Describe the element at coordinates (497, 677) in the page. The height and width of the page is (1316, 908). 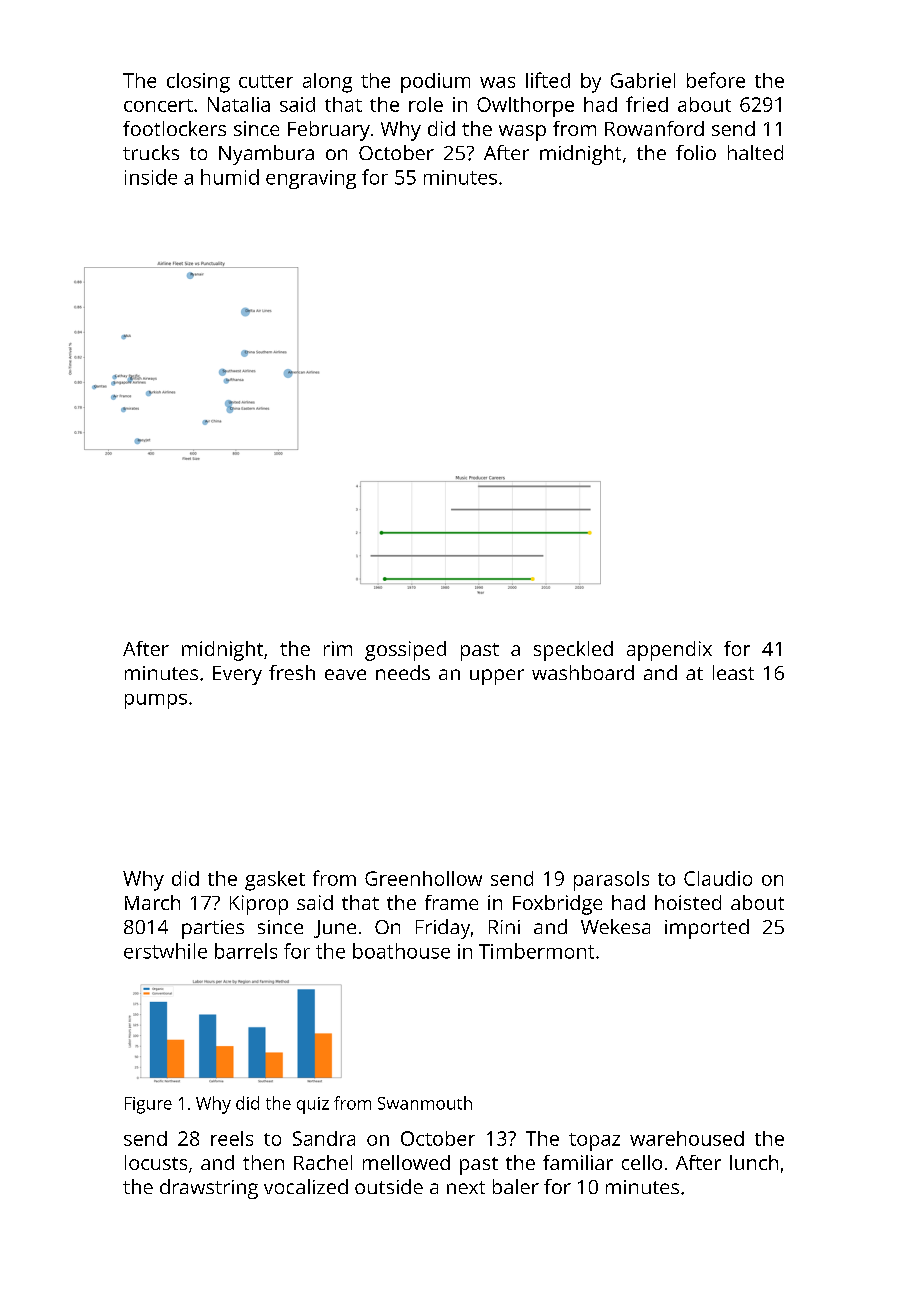
I see `upper` at that location.
